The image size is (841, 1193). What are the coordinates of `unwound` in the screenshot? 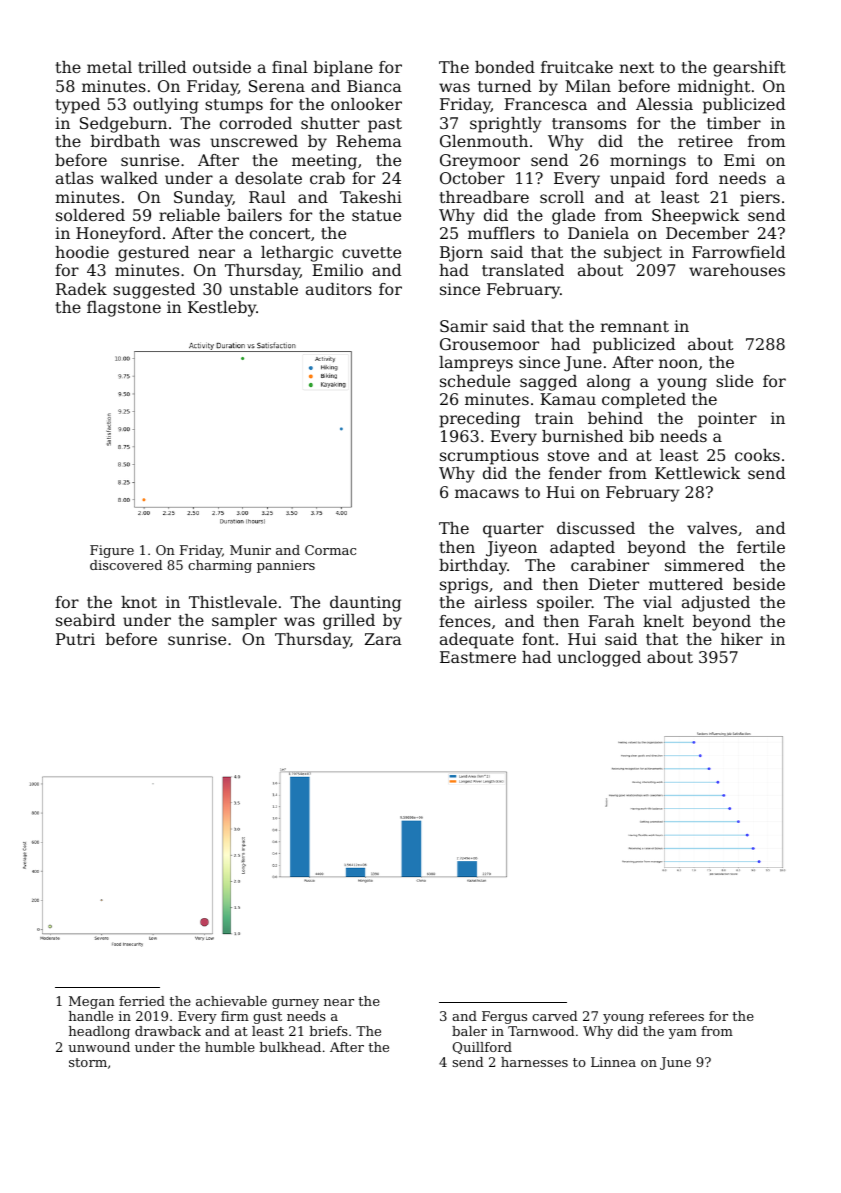 It's located at (99, 1047).
